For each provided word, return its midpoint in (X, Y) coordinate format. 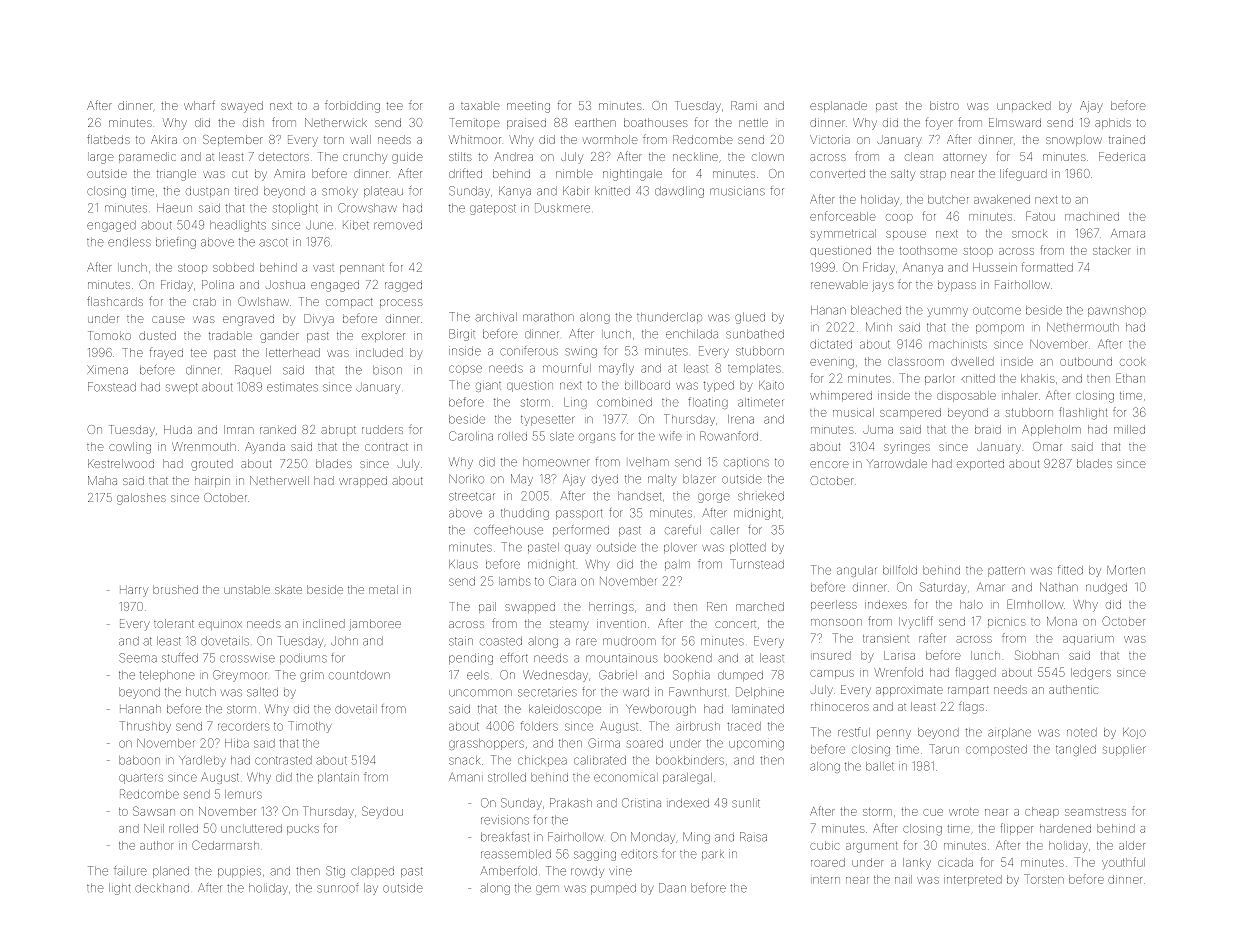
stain (461, 641)
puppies (239, 872)
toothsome (928, 250)
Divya (319, 320)
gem (547, 890)
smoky (340, 193)
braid (988, 429)
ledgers (1091, 674)
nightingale (632, 175)
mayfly (616, 369)
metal (383, 589)
